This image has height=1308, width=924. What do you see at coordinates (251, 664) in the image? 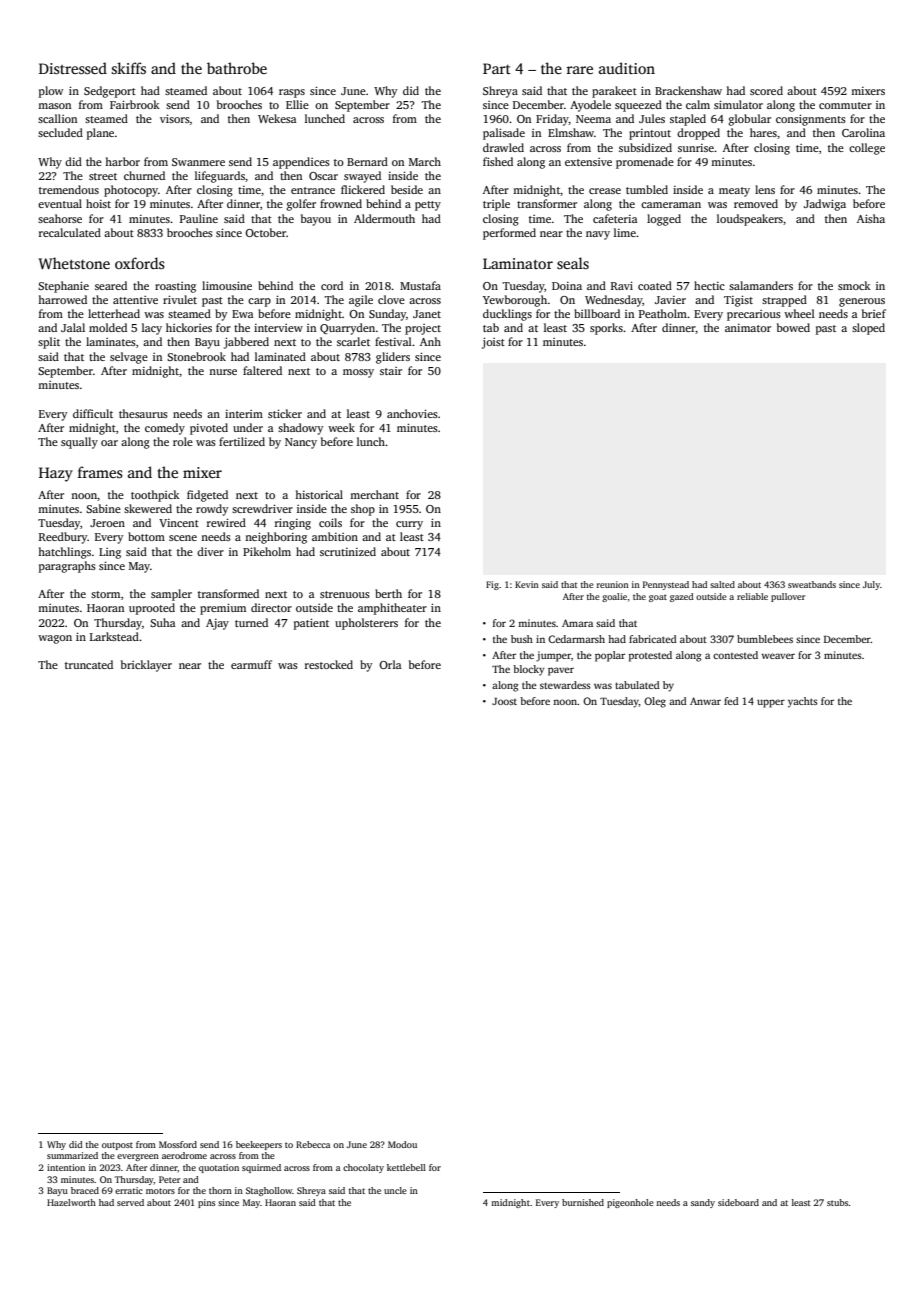
I see `earmuff` at bounding box center [251, 664].
